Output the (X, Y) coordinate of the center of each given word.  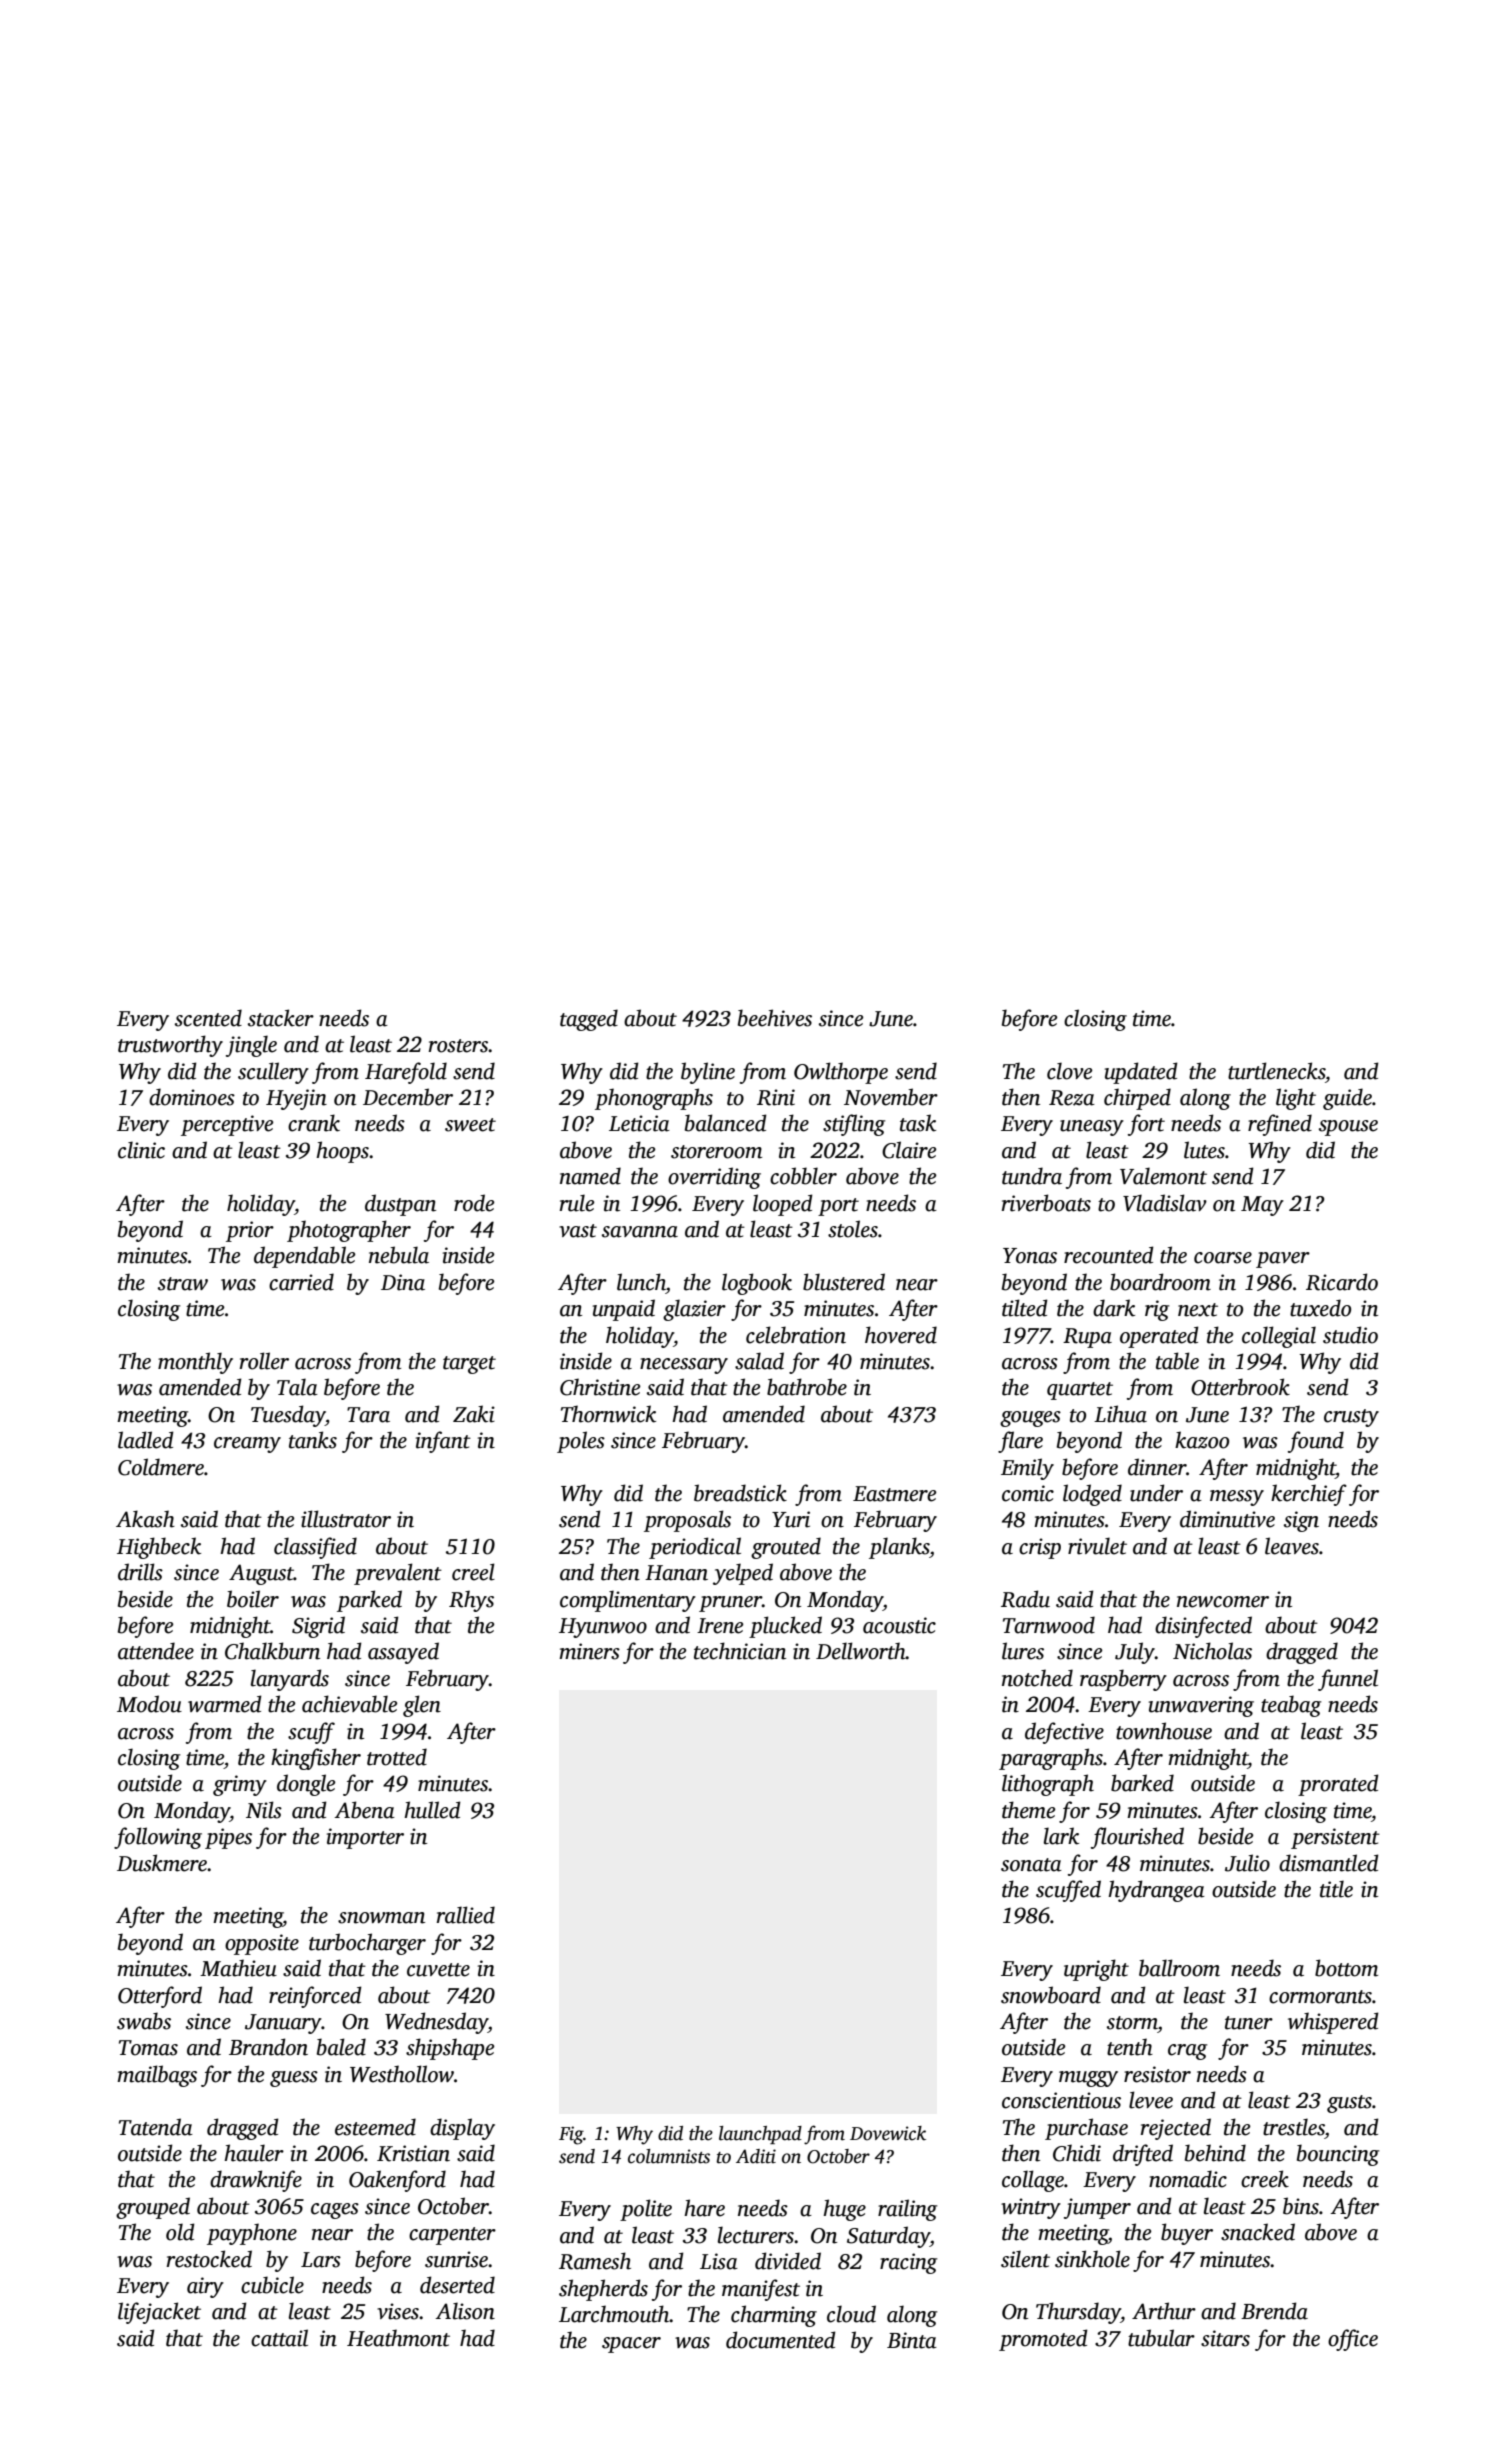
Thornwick (608, 1414)
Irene (720, 1626)
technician (740, 1651)
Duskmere (162, 1863)
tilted (1025, 1308)
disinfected (1203, 1627)
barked (1142, 1783)
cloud (851, 2314)
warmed (225, 1704)
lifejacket (159, 2313)
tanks (313, 1440)
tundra (1032, 1176)
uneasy (1092, 1128)
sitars (1225, 2338)
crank (314, 1123)
